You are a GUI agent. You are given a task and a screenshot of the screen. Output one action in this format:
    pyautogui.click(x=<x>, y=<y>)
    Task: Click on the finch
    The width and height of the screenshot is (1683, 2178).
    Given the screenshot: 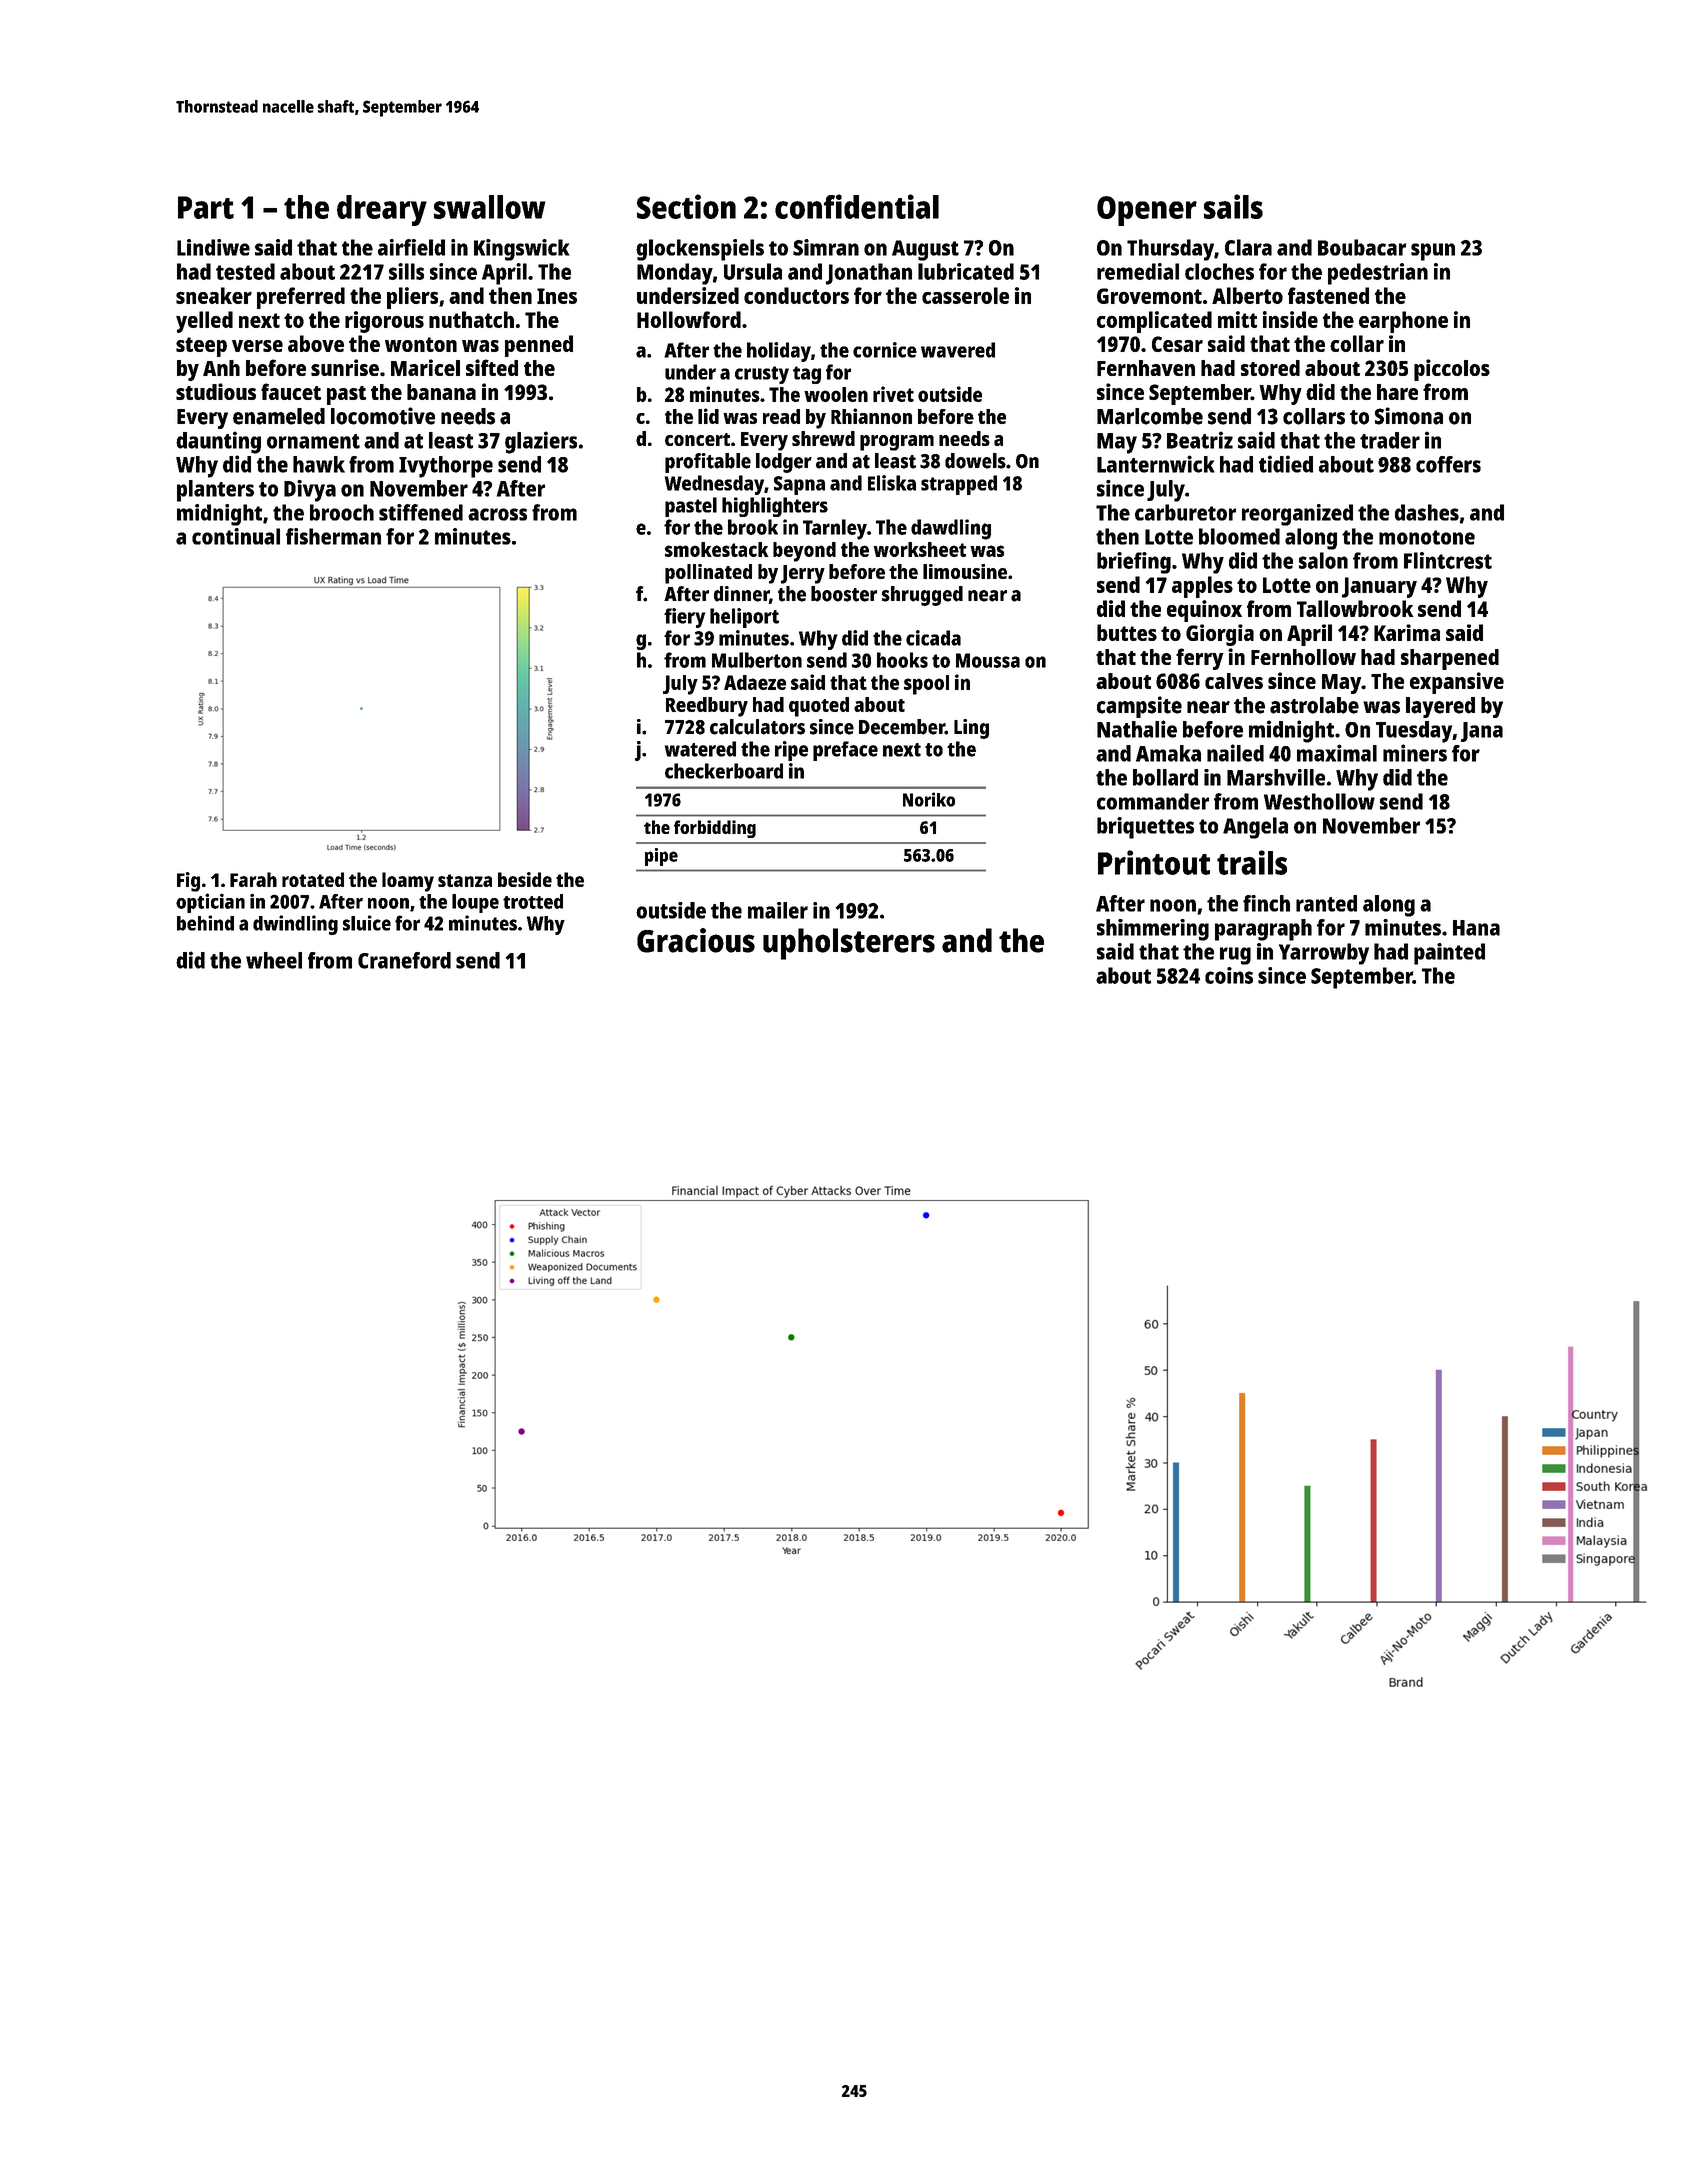 What is the action you would take?
    pyautogui.click(x=1266, y=903)
